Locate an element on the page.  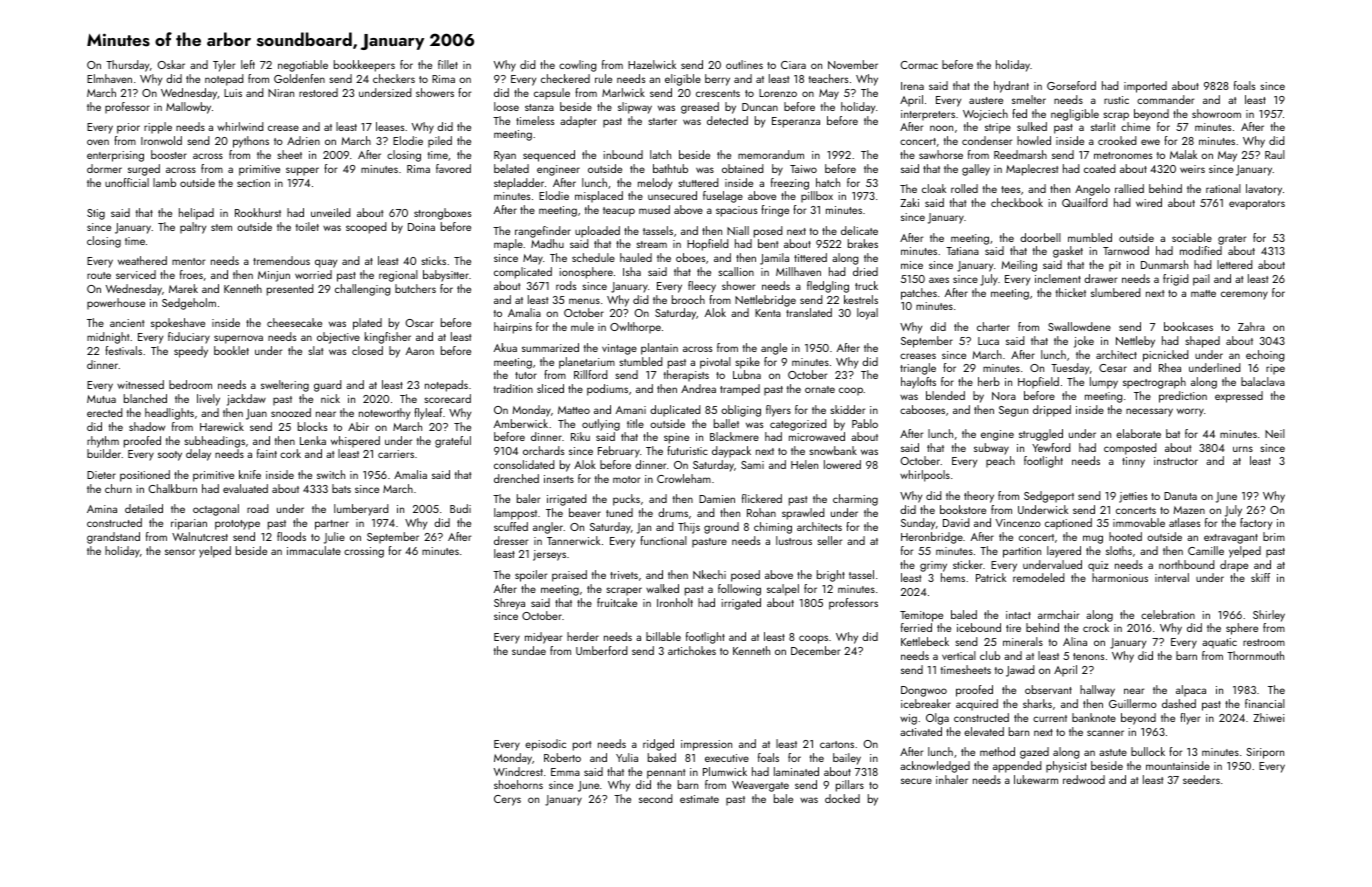
teachers is located at coordinates (828, 78).
